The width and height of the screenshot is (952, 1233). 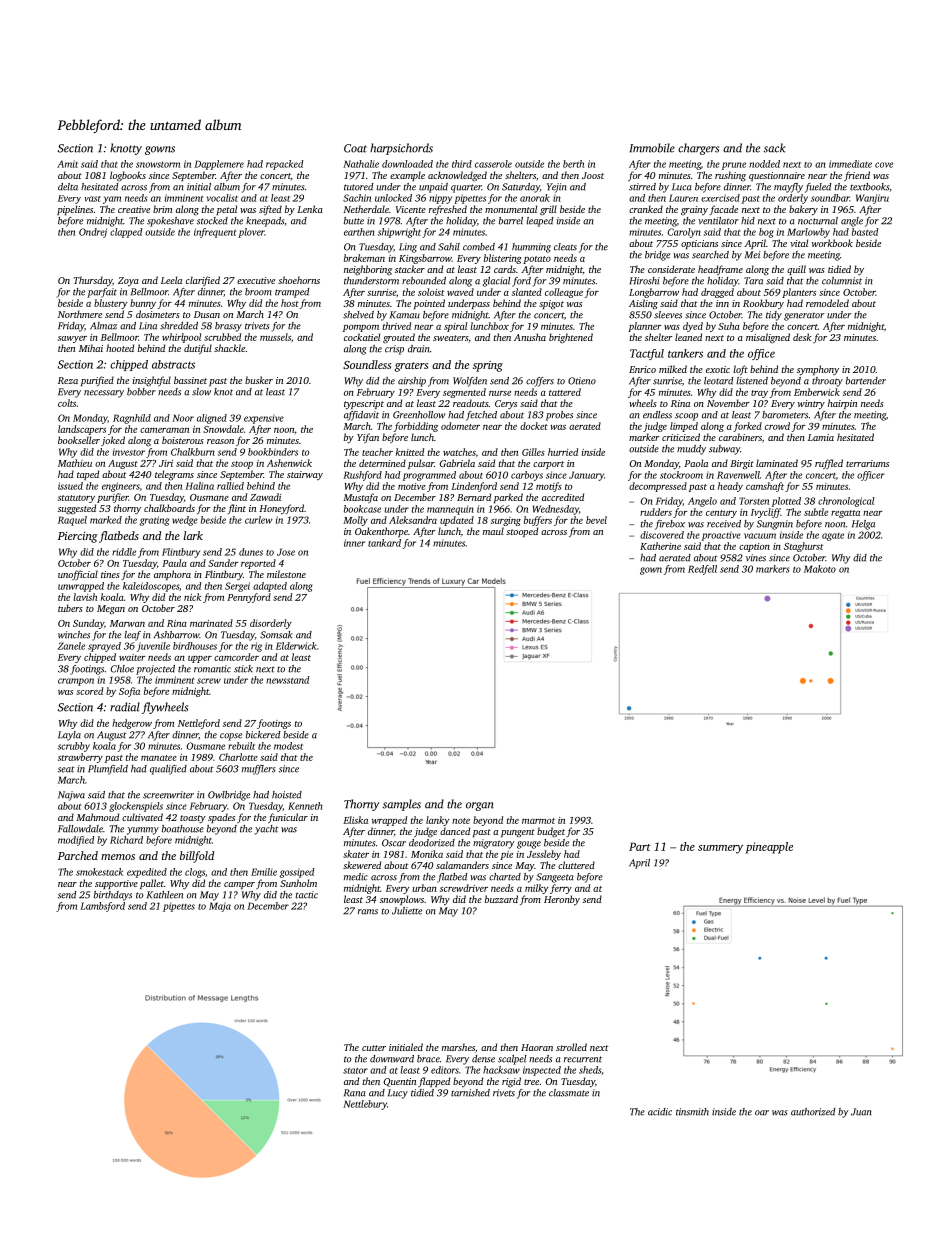 I want to click on Longbarrow, so click(x=654, y=293).
